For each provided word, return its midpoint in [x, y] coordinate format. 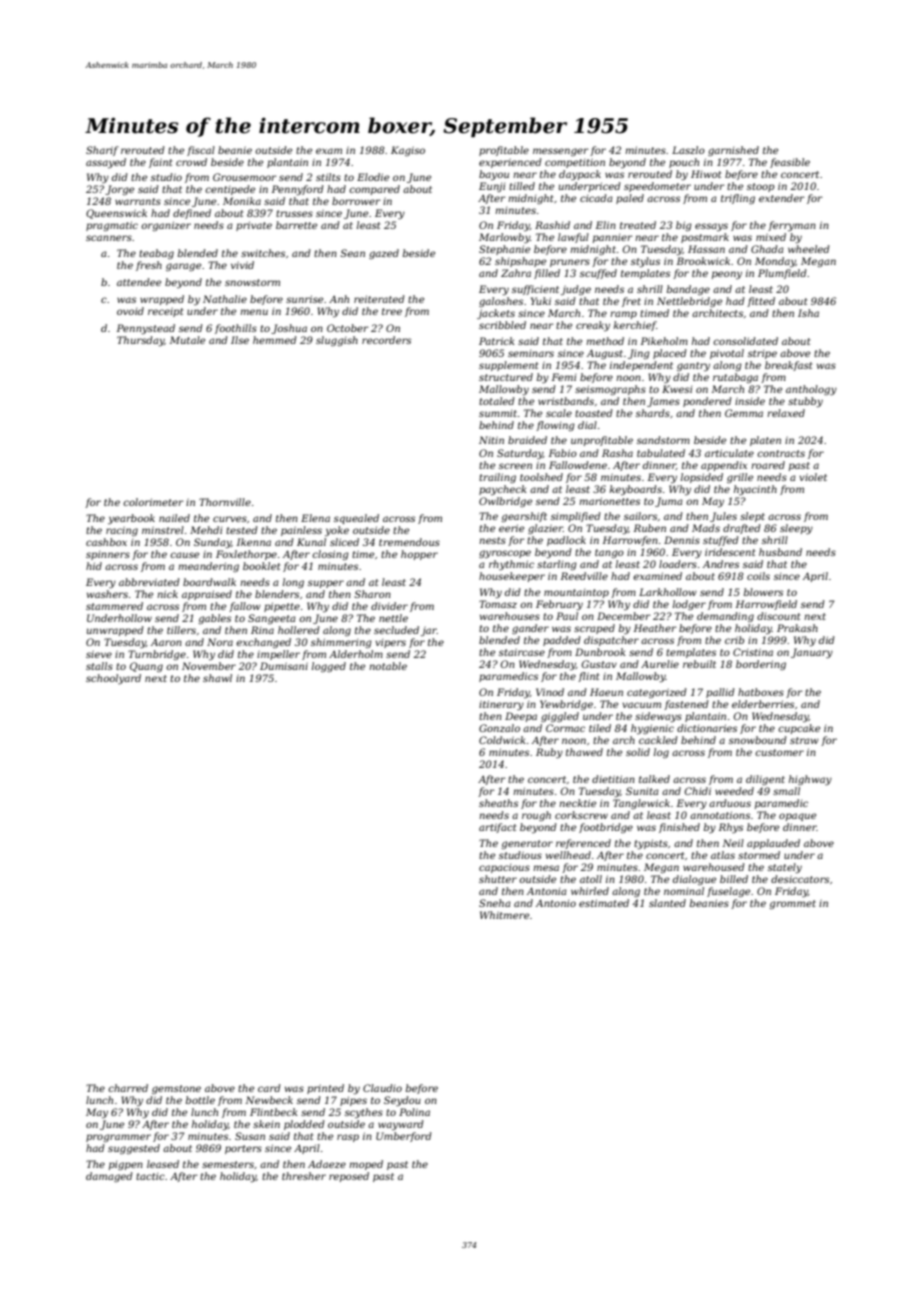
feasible [790, 163]
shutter [498, 879]
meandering [208, 567]
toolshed [541, 477]
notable [388, 666]
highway [810, 780]
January [812, 653]
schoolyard [113, 679]
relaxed [786, 413]
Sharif [102, 151]
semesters [228, 1164]
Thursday [140, 341]
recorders [386, 340]
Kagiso [408, 151]
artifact [497, 828]
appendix [724, 466]
